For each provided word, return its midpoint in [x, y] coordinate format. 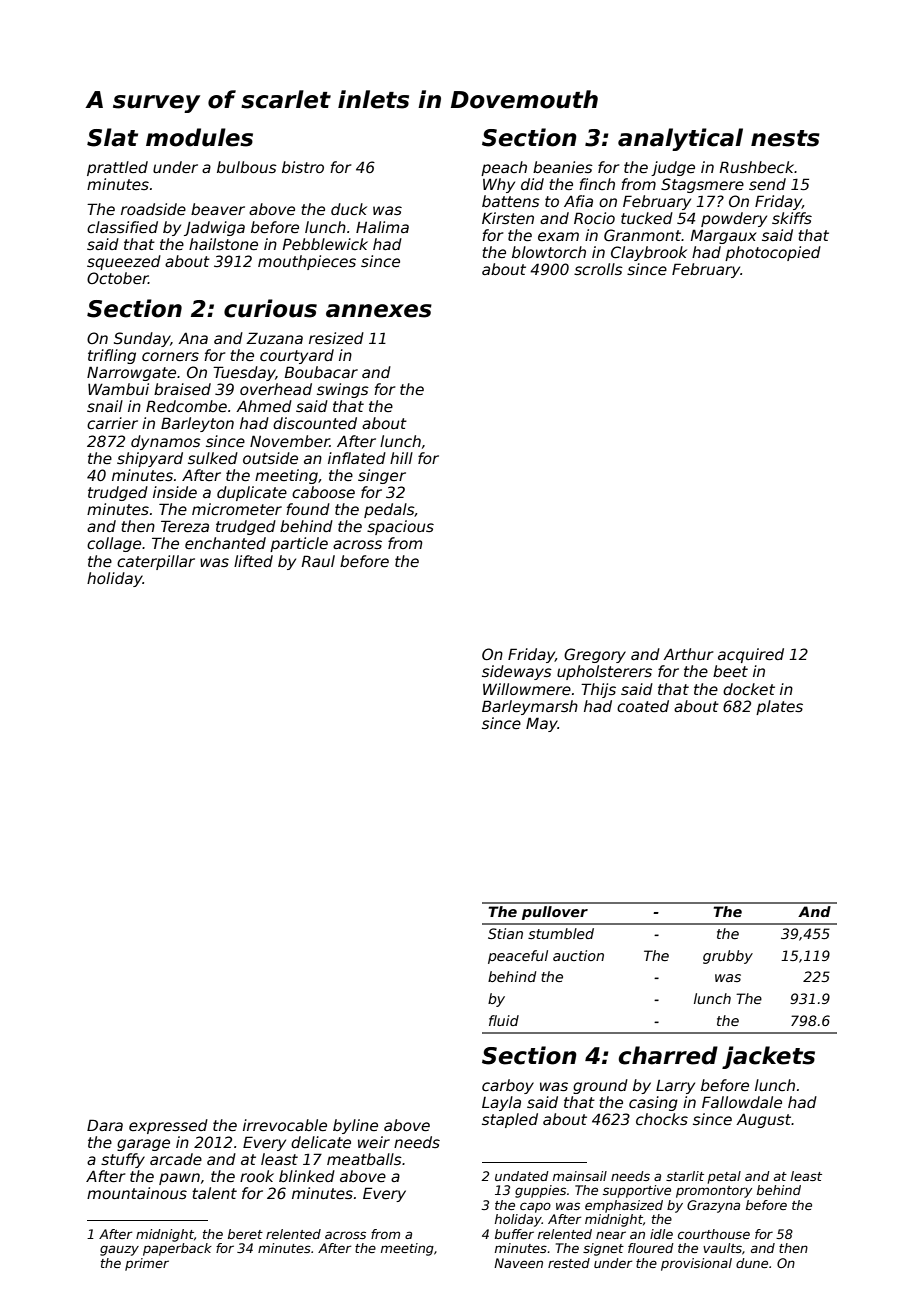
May [542, 724]
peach [504, 168]
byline [355, 1126]
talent [214, 1193]
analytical [680, 139]
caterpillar [156, 562]
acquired [751, 655]
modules [199, 137]
